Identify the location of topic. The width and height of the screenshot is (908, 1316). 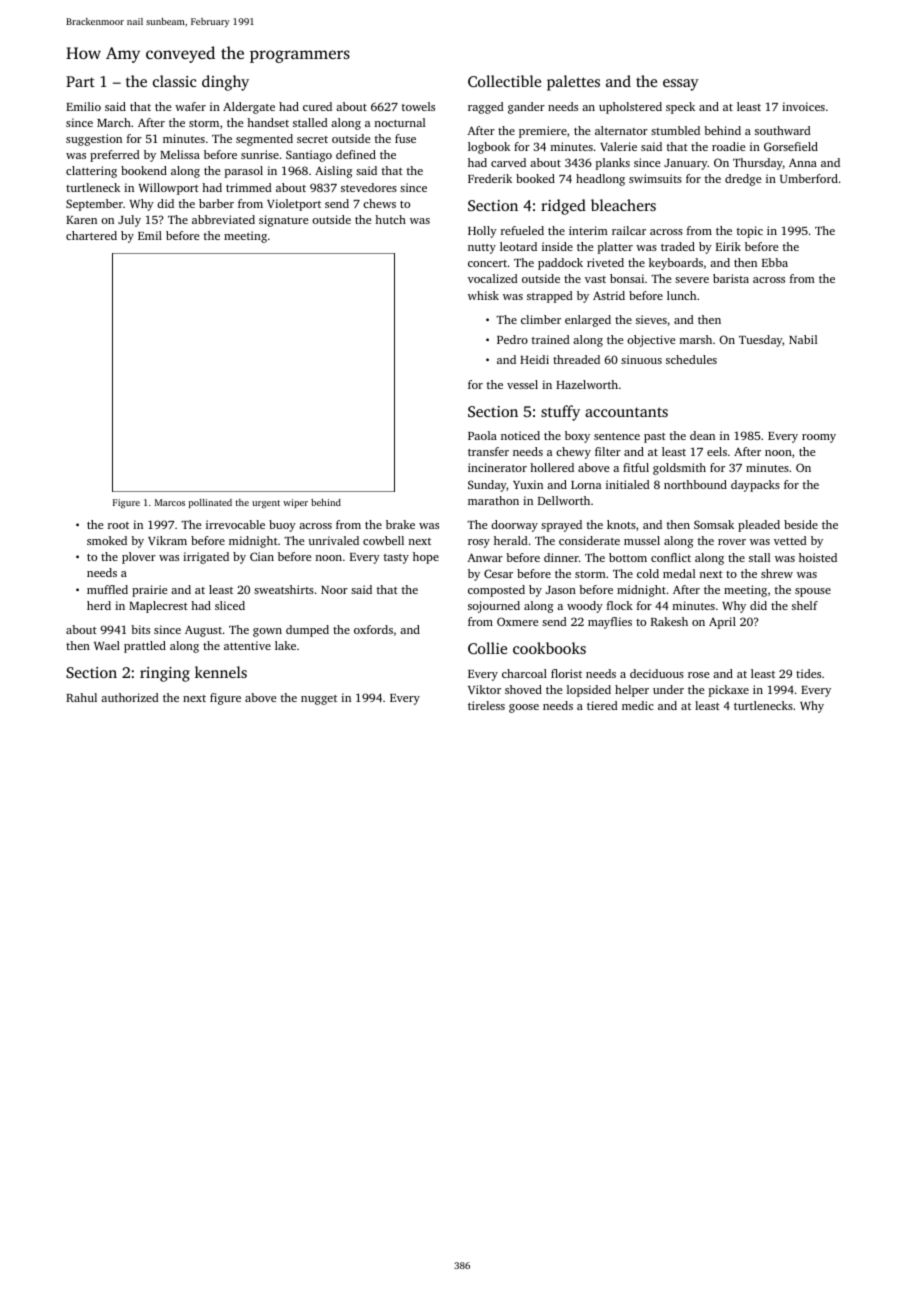
(750, 232).
